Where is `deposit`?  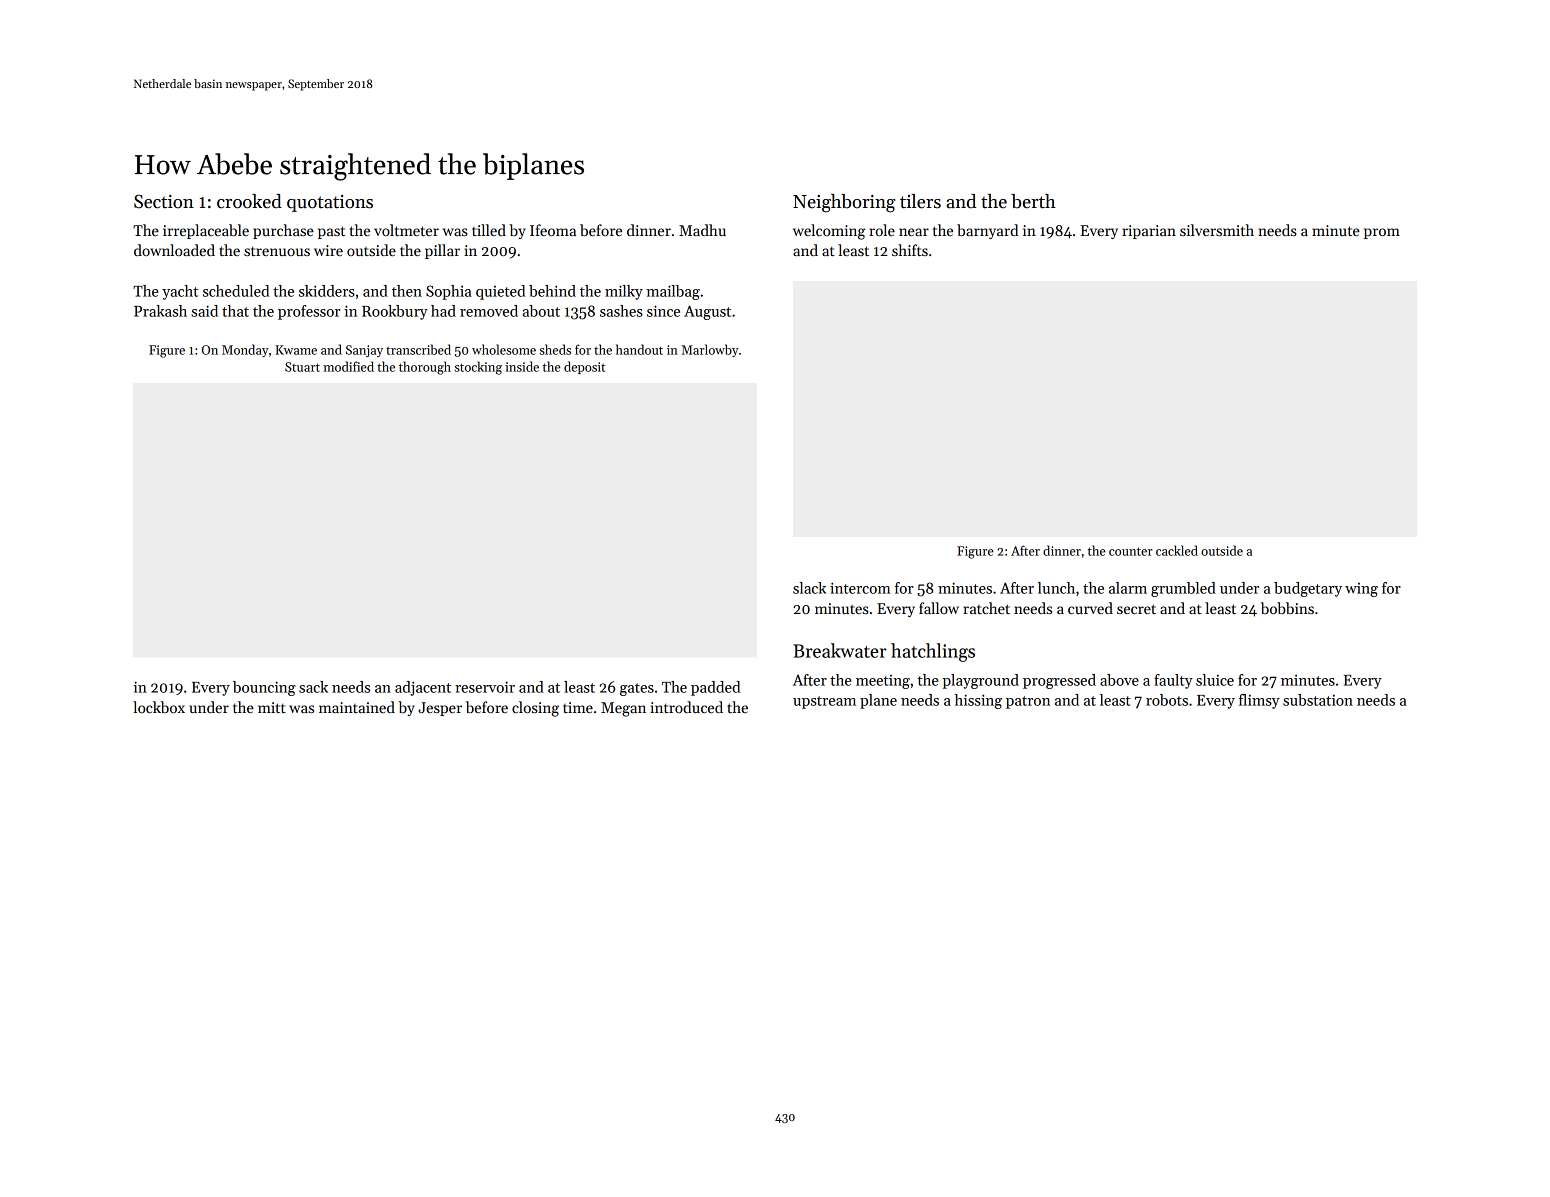 deposit is located at coordinates (584, 367).
